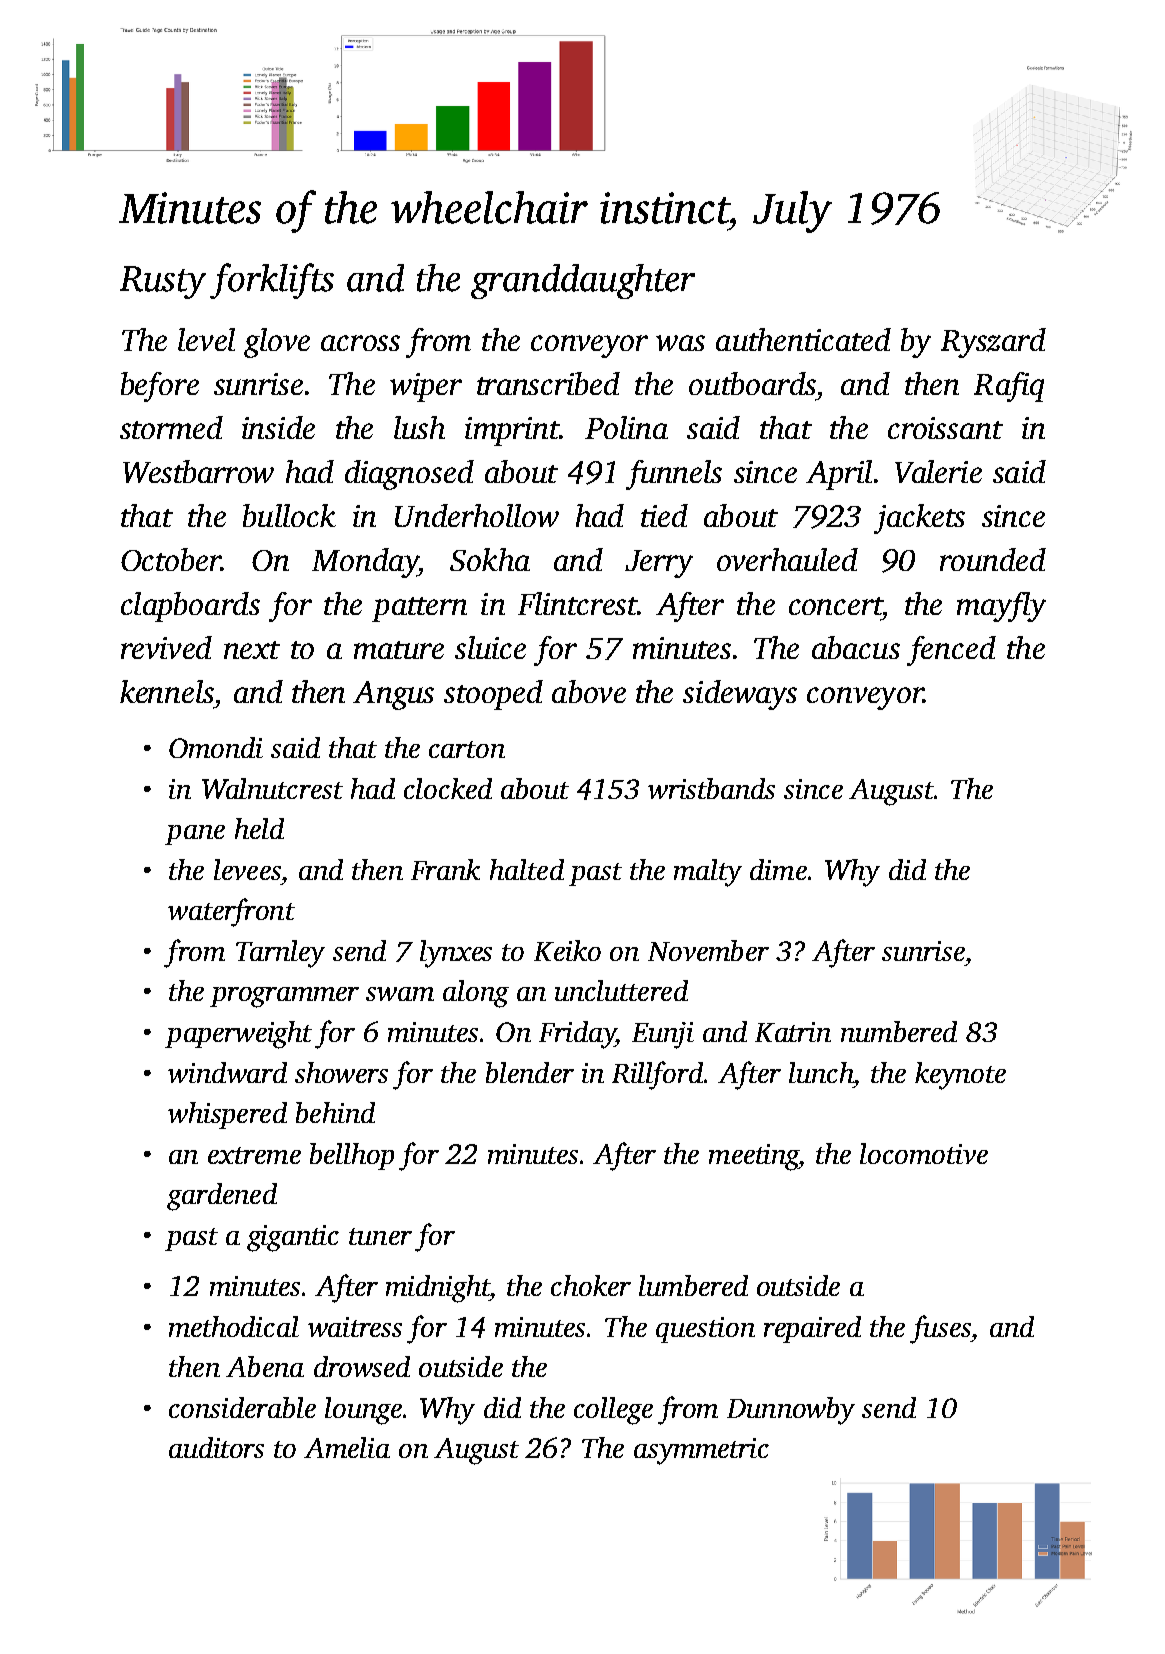 The width and height of the page is (1165, 1654). What do you see at coordinates (231, 912) in the page?
I see `waterfront` at bounding box center [231, 912].
